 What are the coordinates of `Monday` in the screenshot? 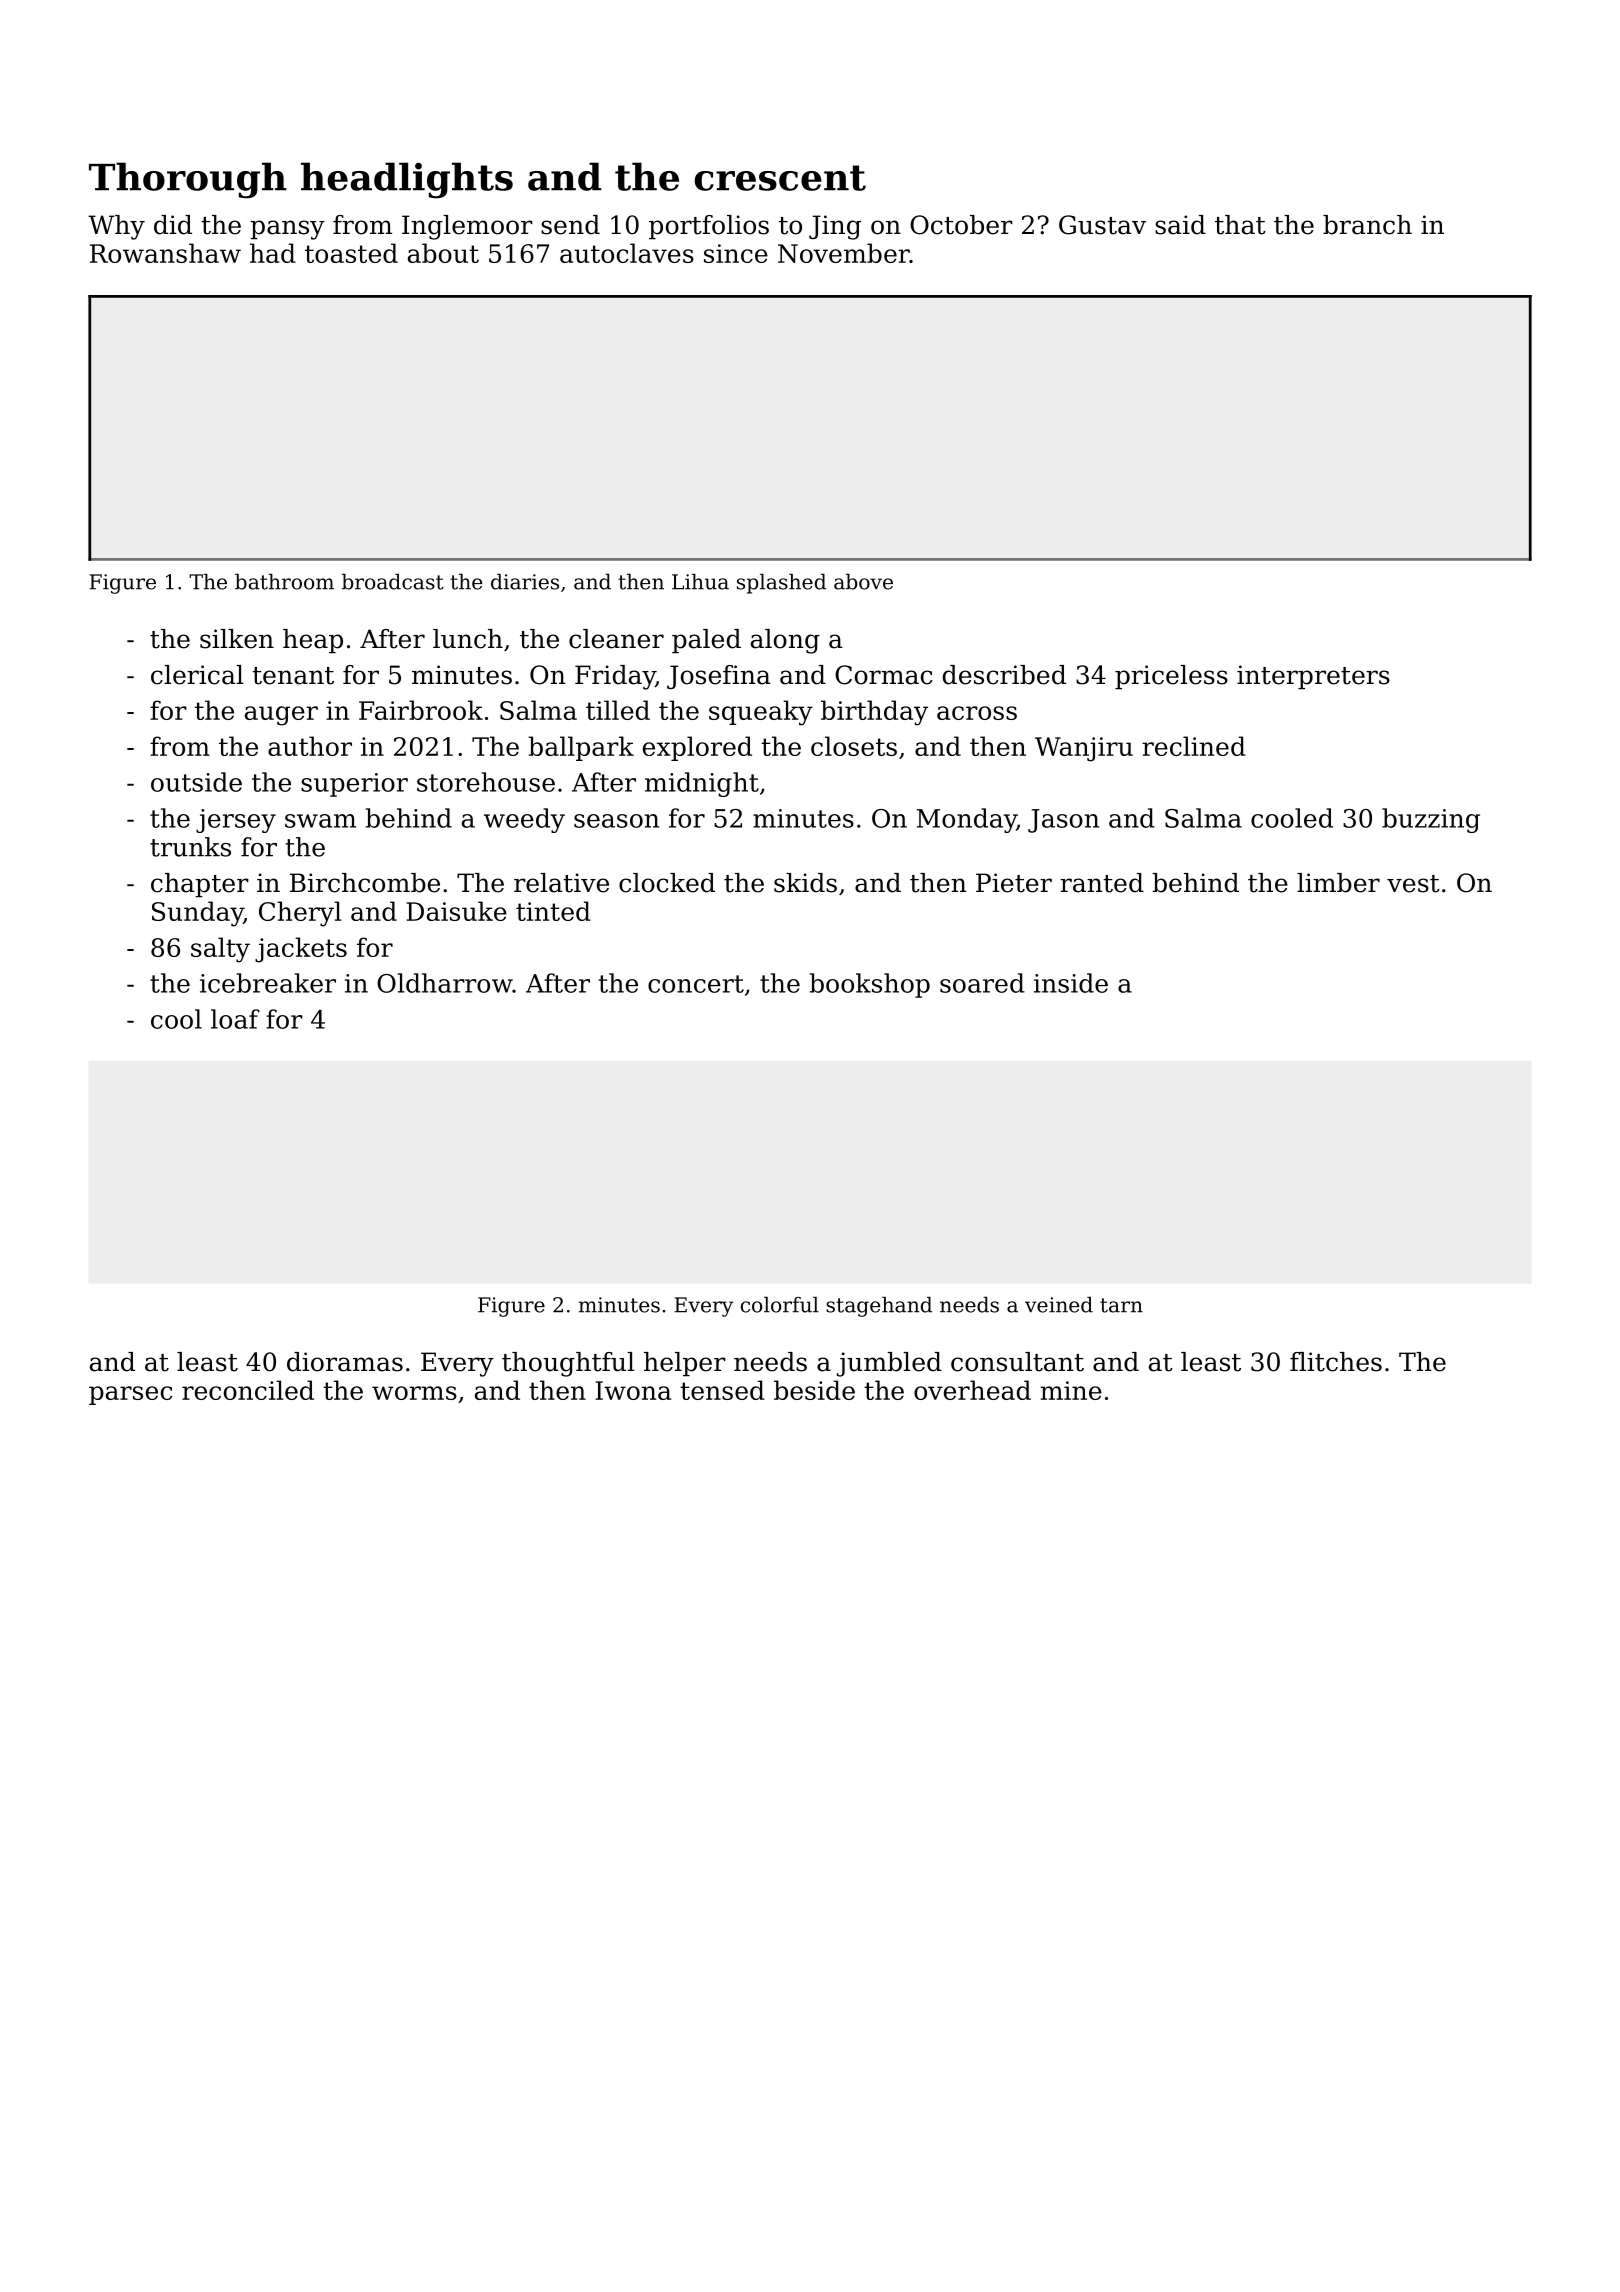 It's located at (967, 820).
